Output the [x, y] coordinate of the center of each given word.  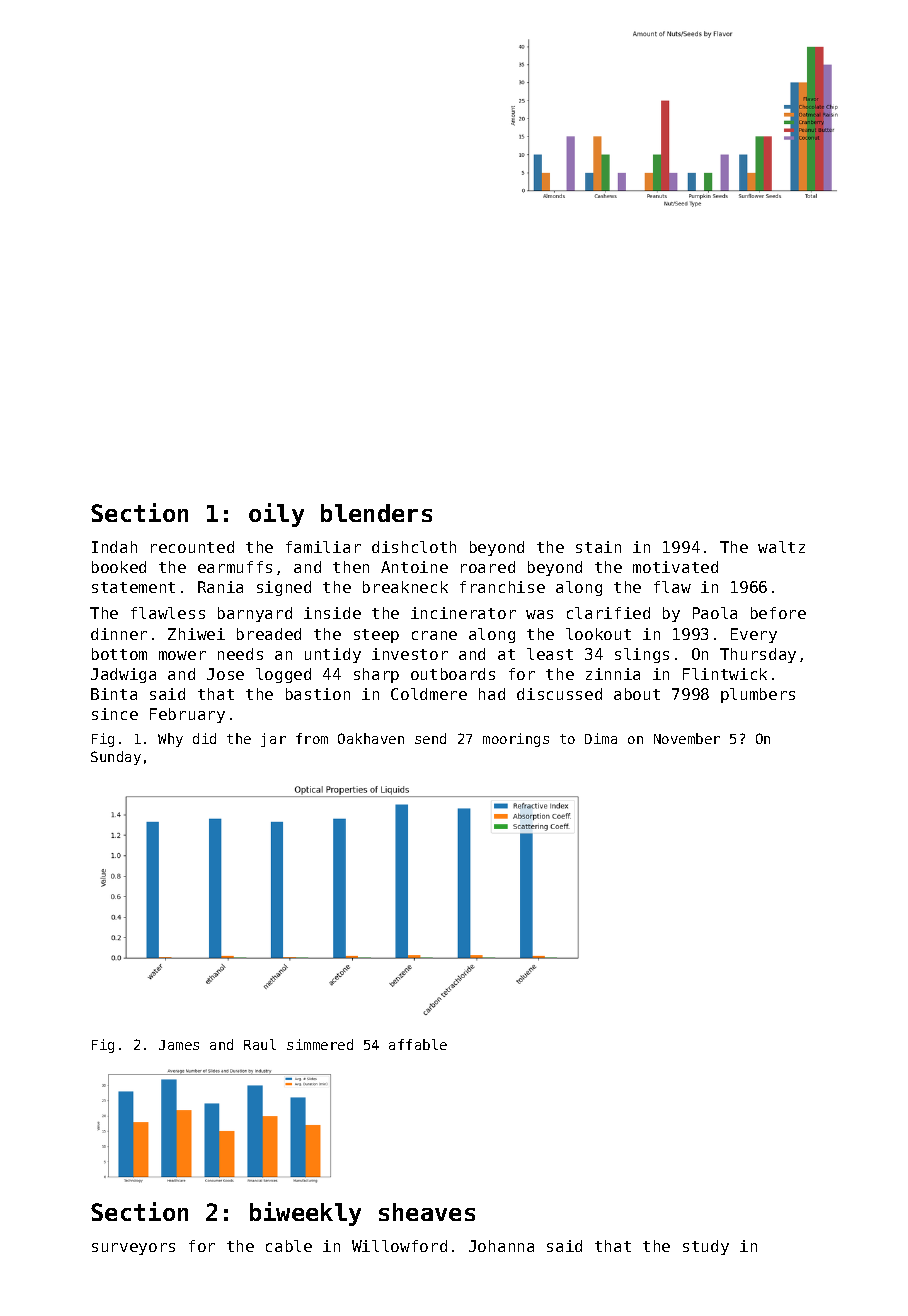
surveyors [133, 1249]
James [179, 1045]
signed [284, 588]
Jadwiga [123, 675]
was [539, 614]
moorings [516, 740]
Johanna [501, 1246]
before [778, 613]
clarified [608, 613]
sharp [376, 675]
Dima [601, 738]
